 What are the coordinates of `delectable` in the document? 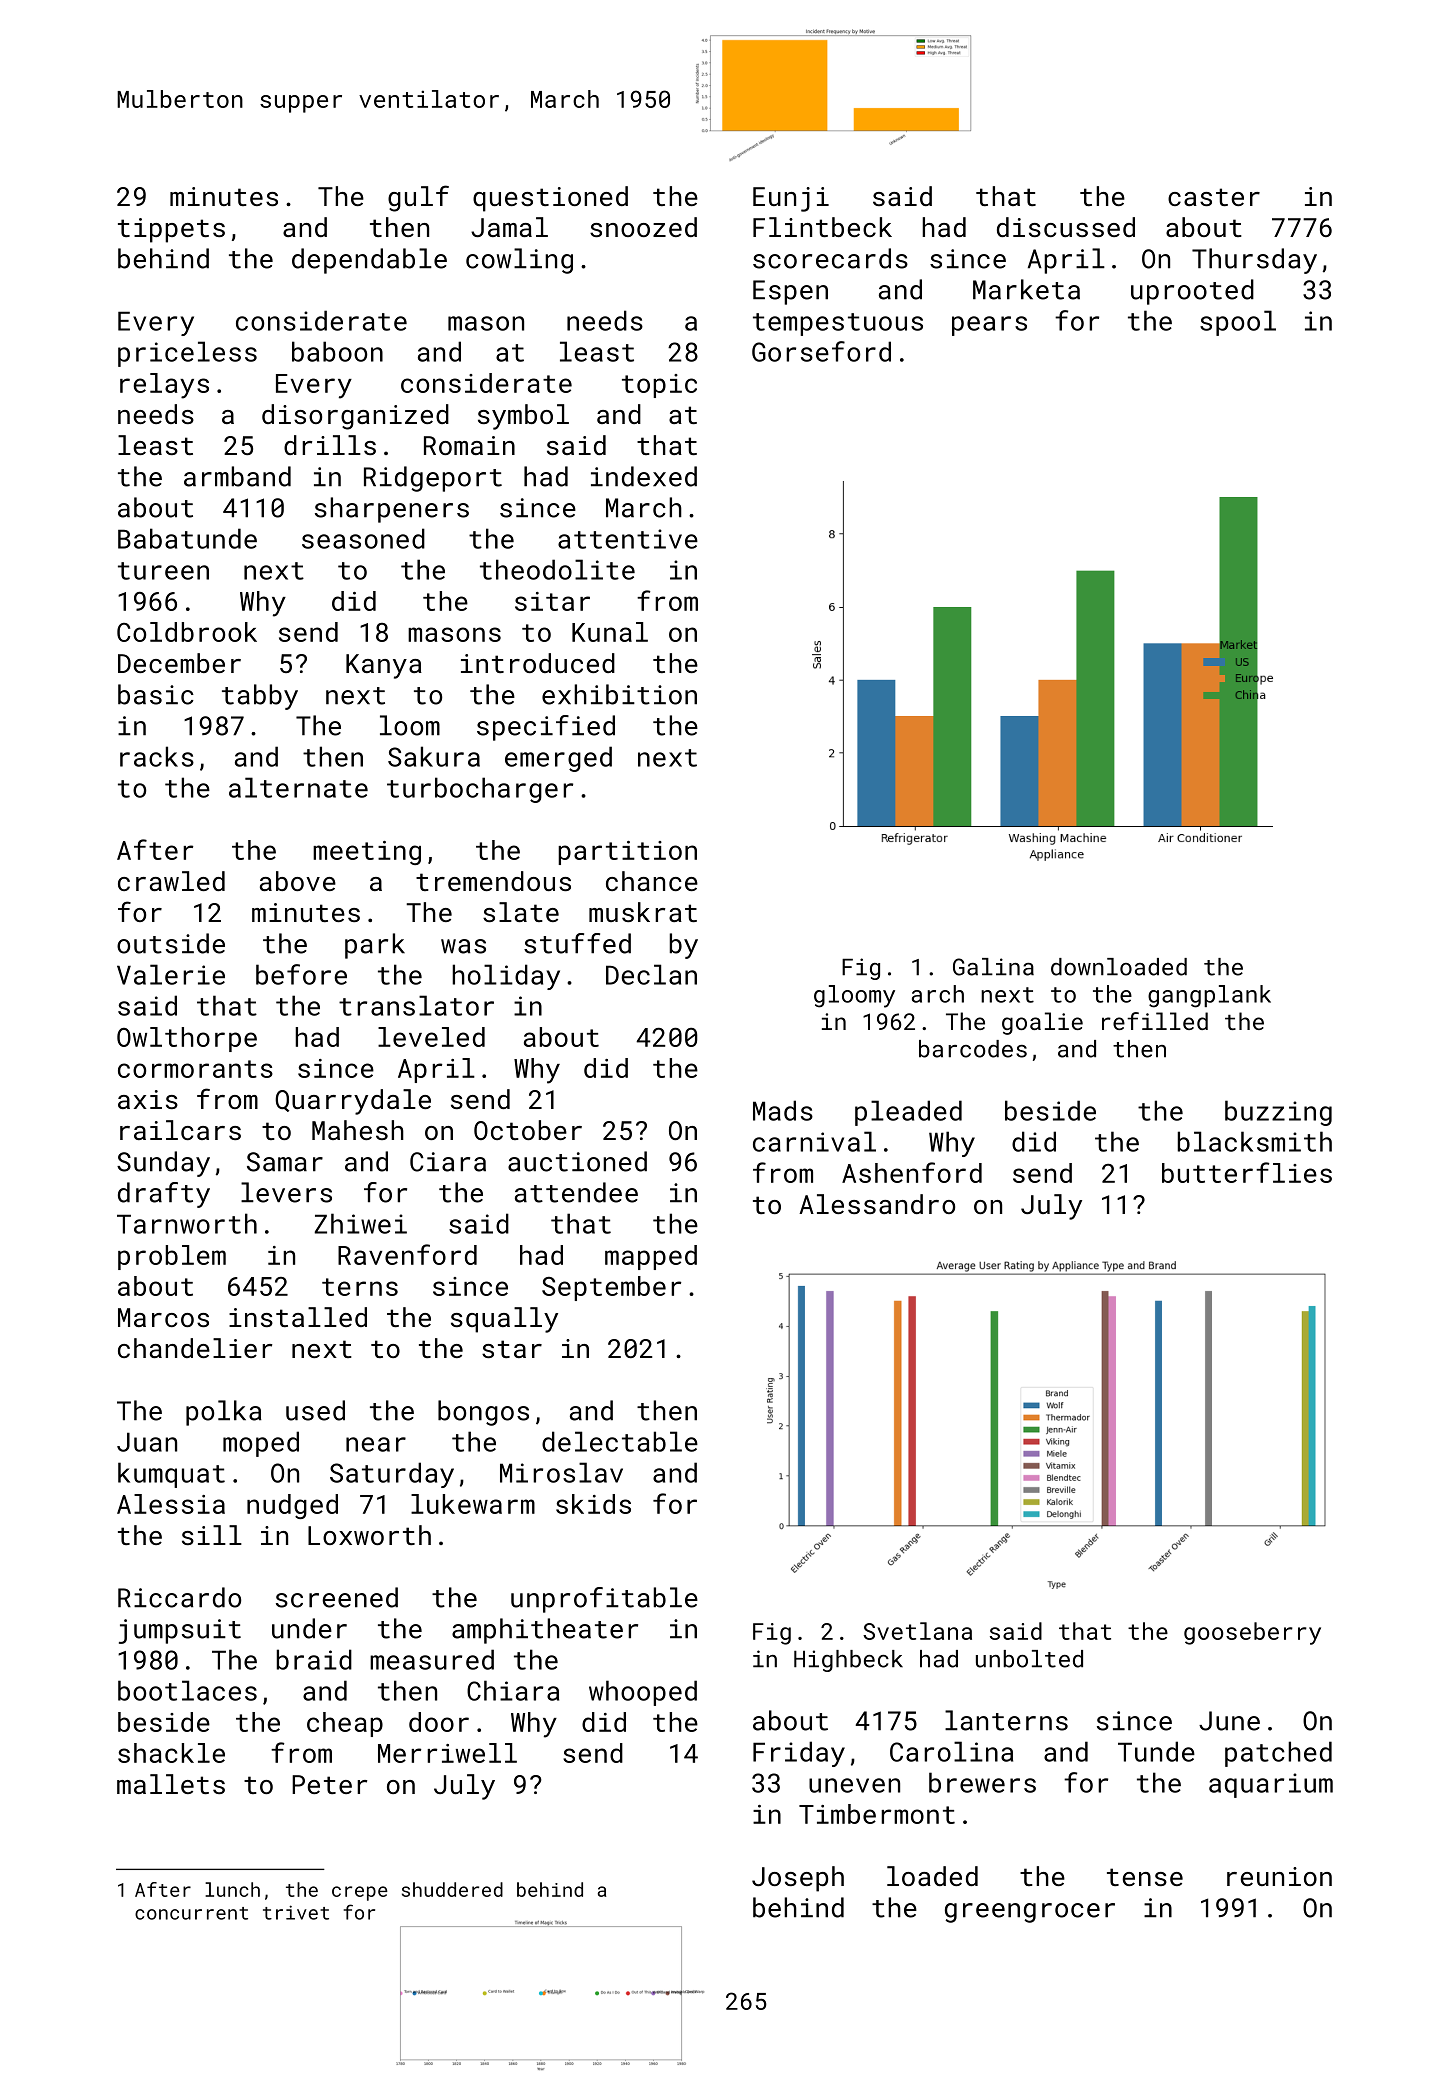 It's located at (620, 1441).
